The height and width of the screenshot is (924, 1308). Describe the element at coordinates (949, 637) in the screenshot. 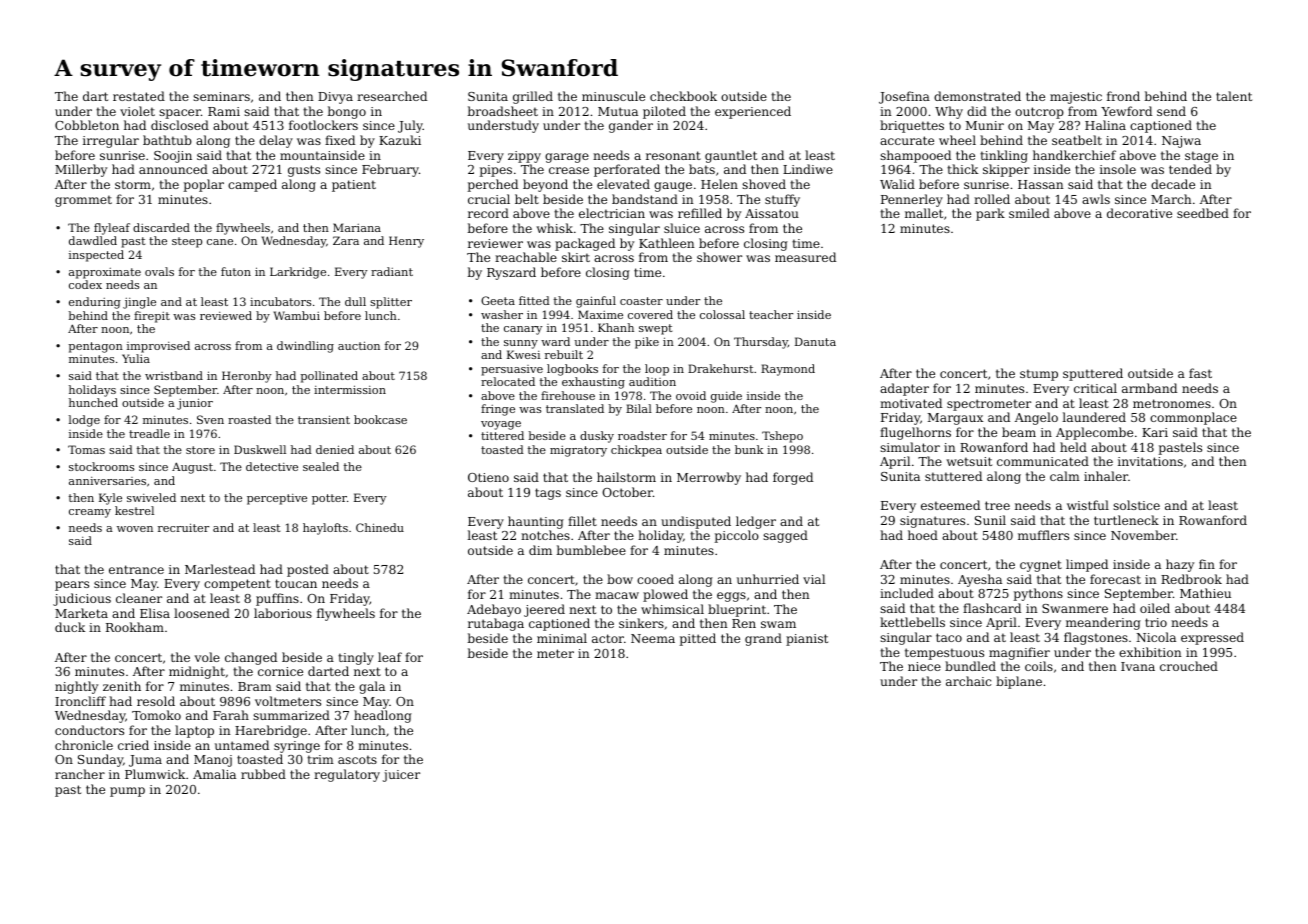

I see `taco` at that location.
